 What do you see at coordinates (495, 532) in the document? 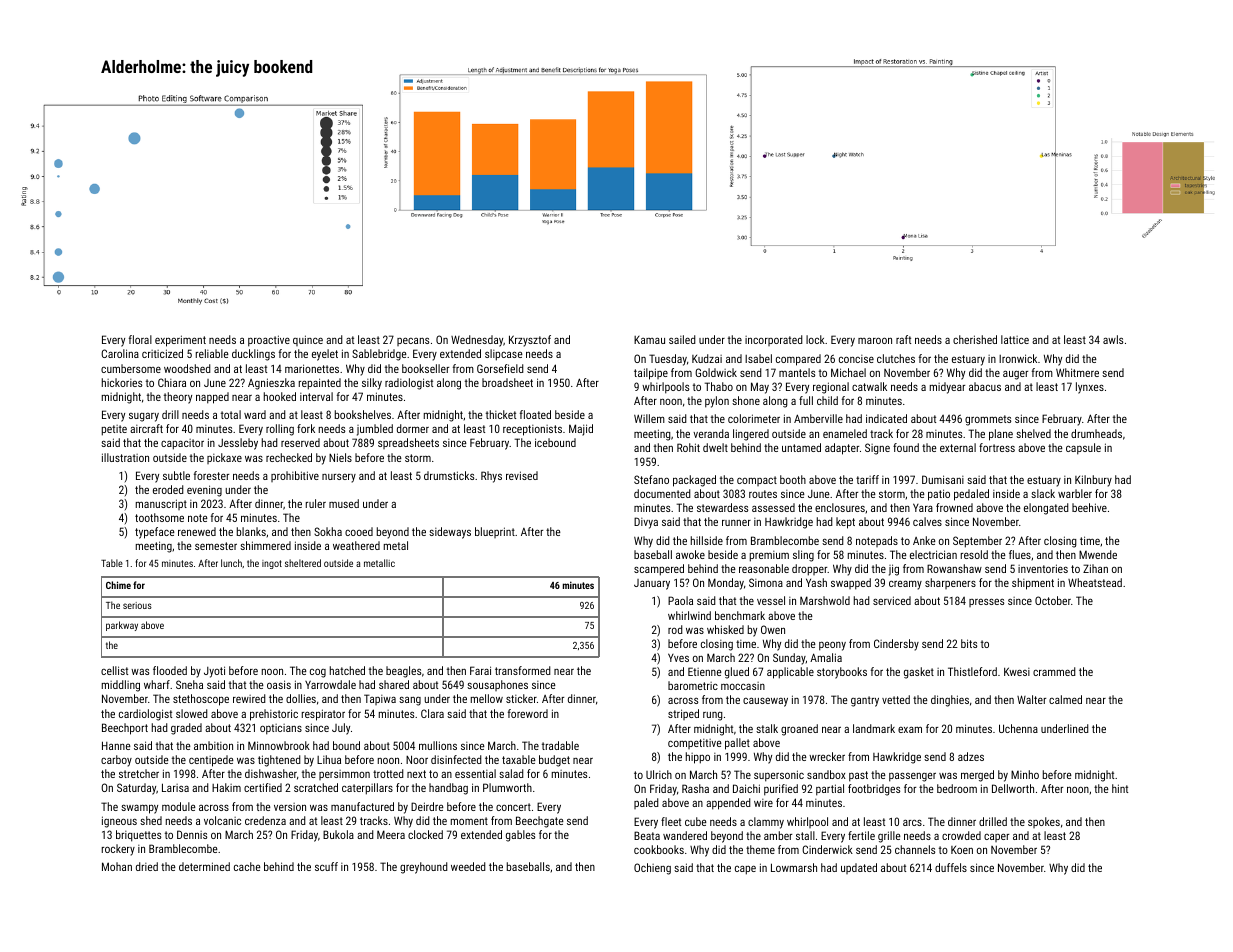
I see `blueprint` at bounding box center [495, 532].
